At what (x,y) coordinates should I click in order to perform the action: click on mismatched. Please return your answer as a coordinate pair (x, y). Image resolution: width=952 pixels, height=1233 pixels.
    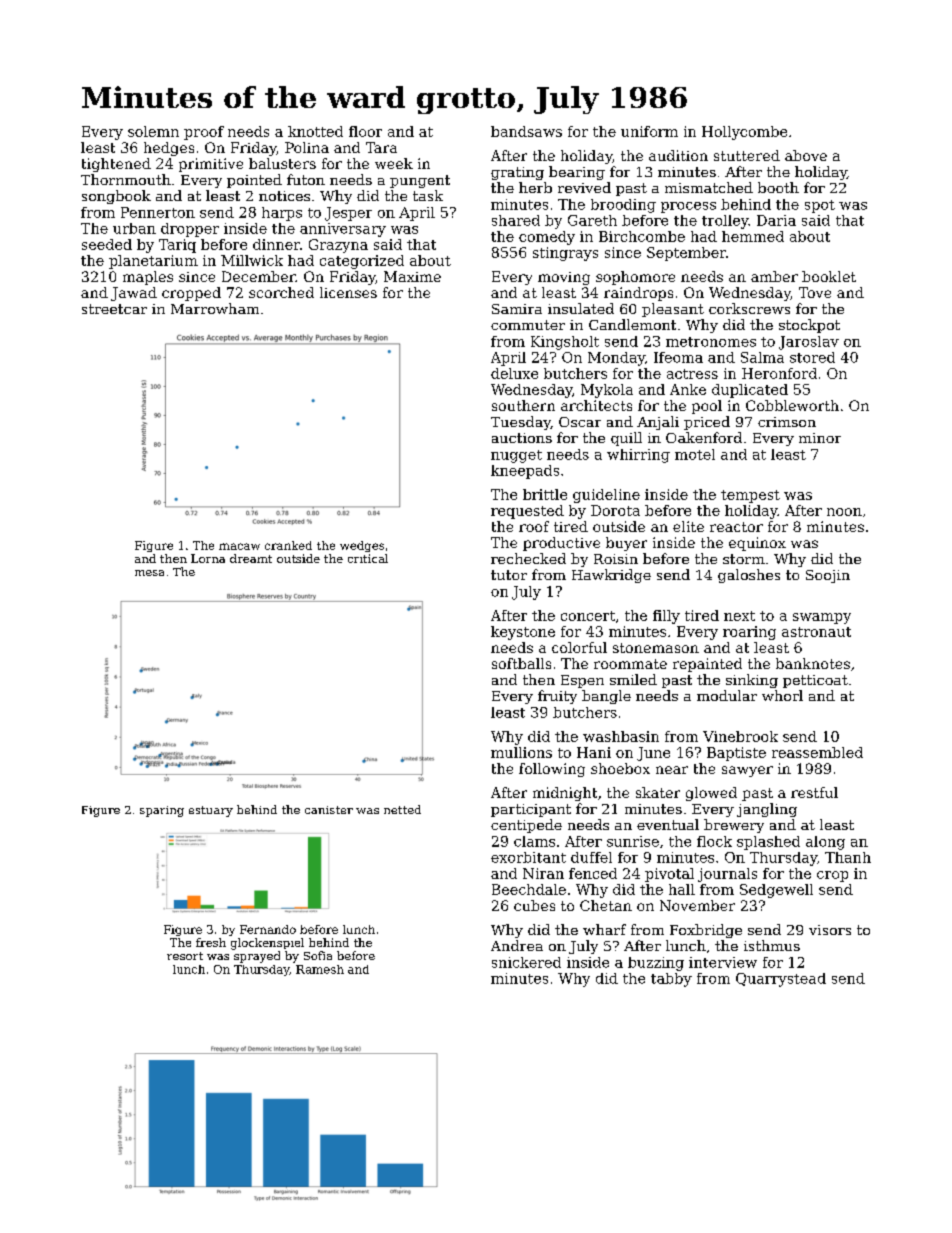
    Looking at the image, I should click on (709, 187).
